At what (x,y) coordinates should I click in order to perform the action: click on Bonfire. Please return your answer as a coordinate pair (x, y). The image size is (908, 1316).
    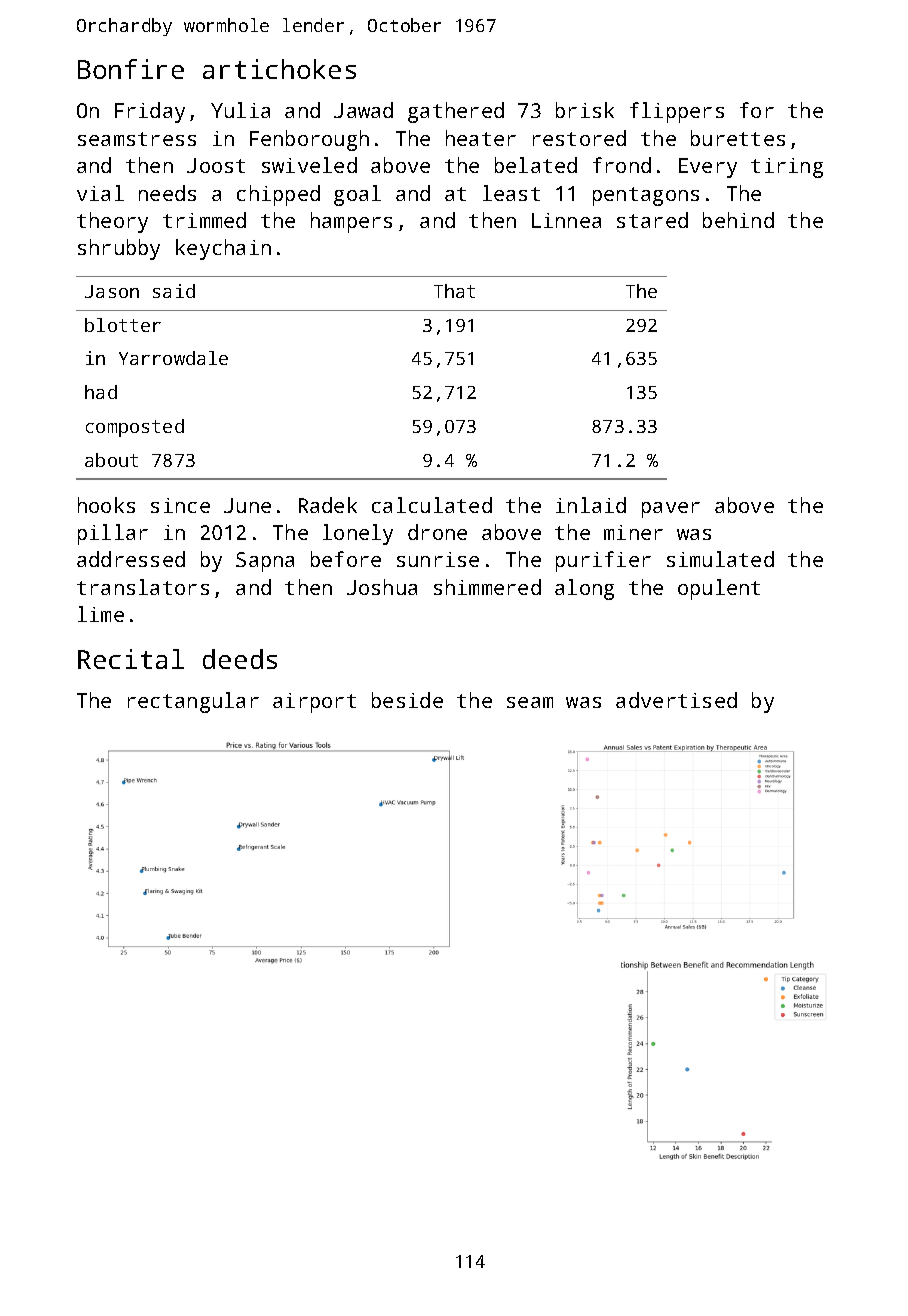
    Looking at the image, I should click on (131, 69).
